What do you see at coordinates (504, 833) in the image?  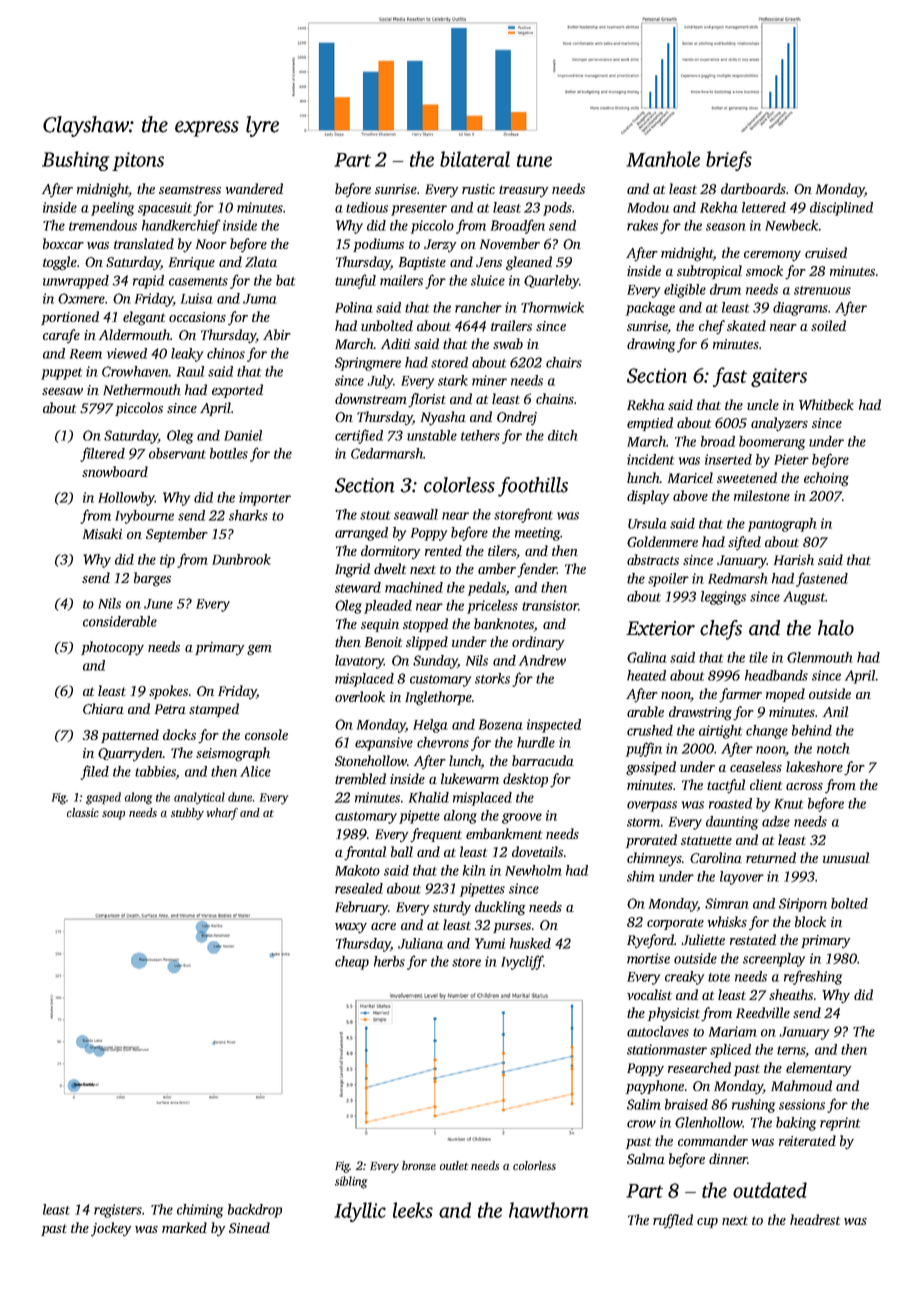 I see `embankment` at bounding box center [504, 833].
